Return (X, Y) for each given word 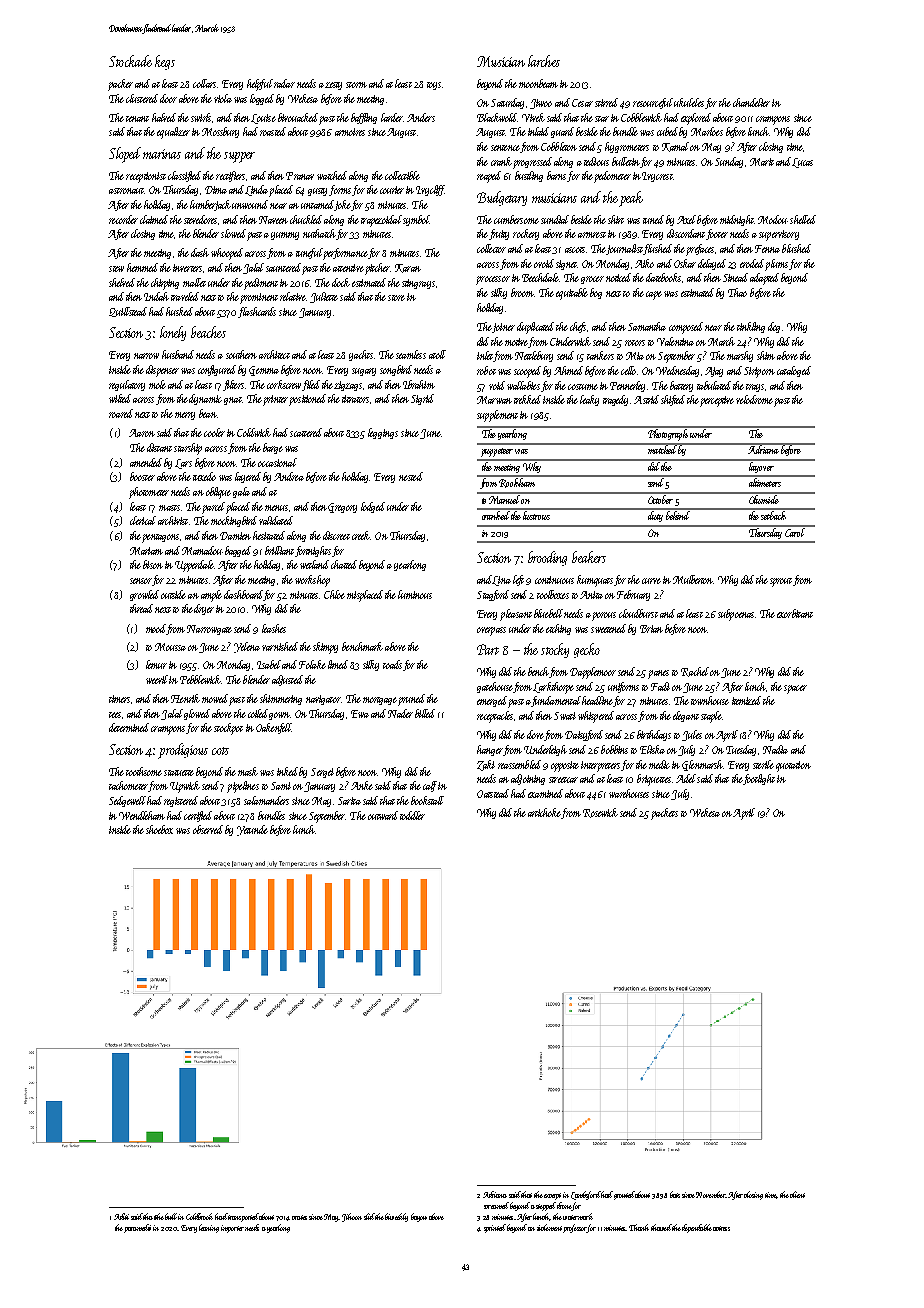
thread (141, 608)
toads (392, 664)
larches (544, 61)
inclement (549, 1227)
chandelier (751, 102)
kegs (165, 62)
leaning (209, 1228)
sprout (781, 582)
